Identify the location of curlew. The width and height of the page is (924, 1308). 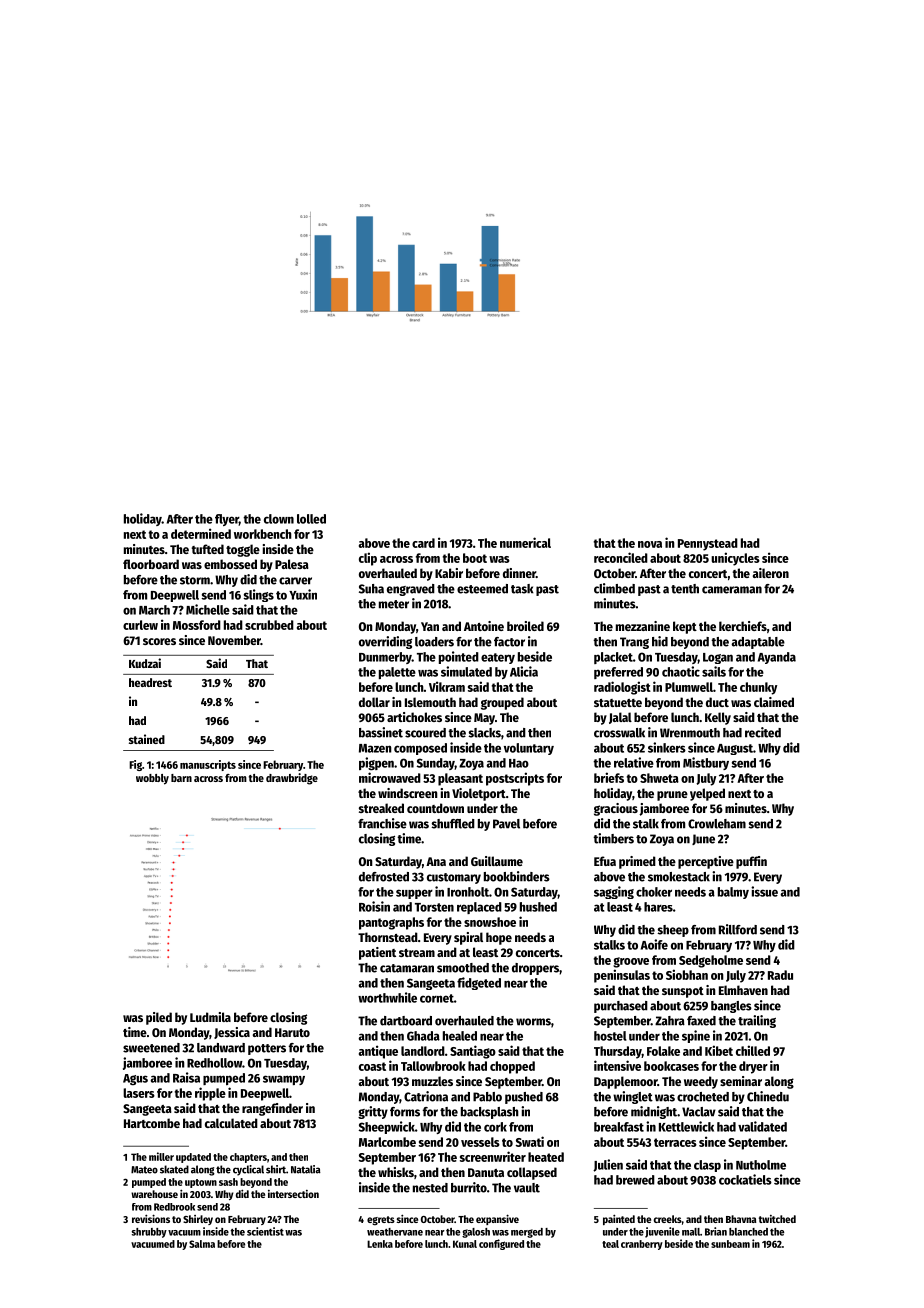
(140, 625).
